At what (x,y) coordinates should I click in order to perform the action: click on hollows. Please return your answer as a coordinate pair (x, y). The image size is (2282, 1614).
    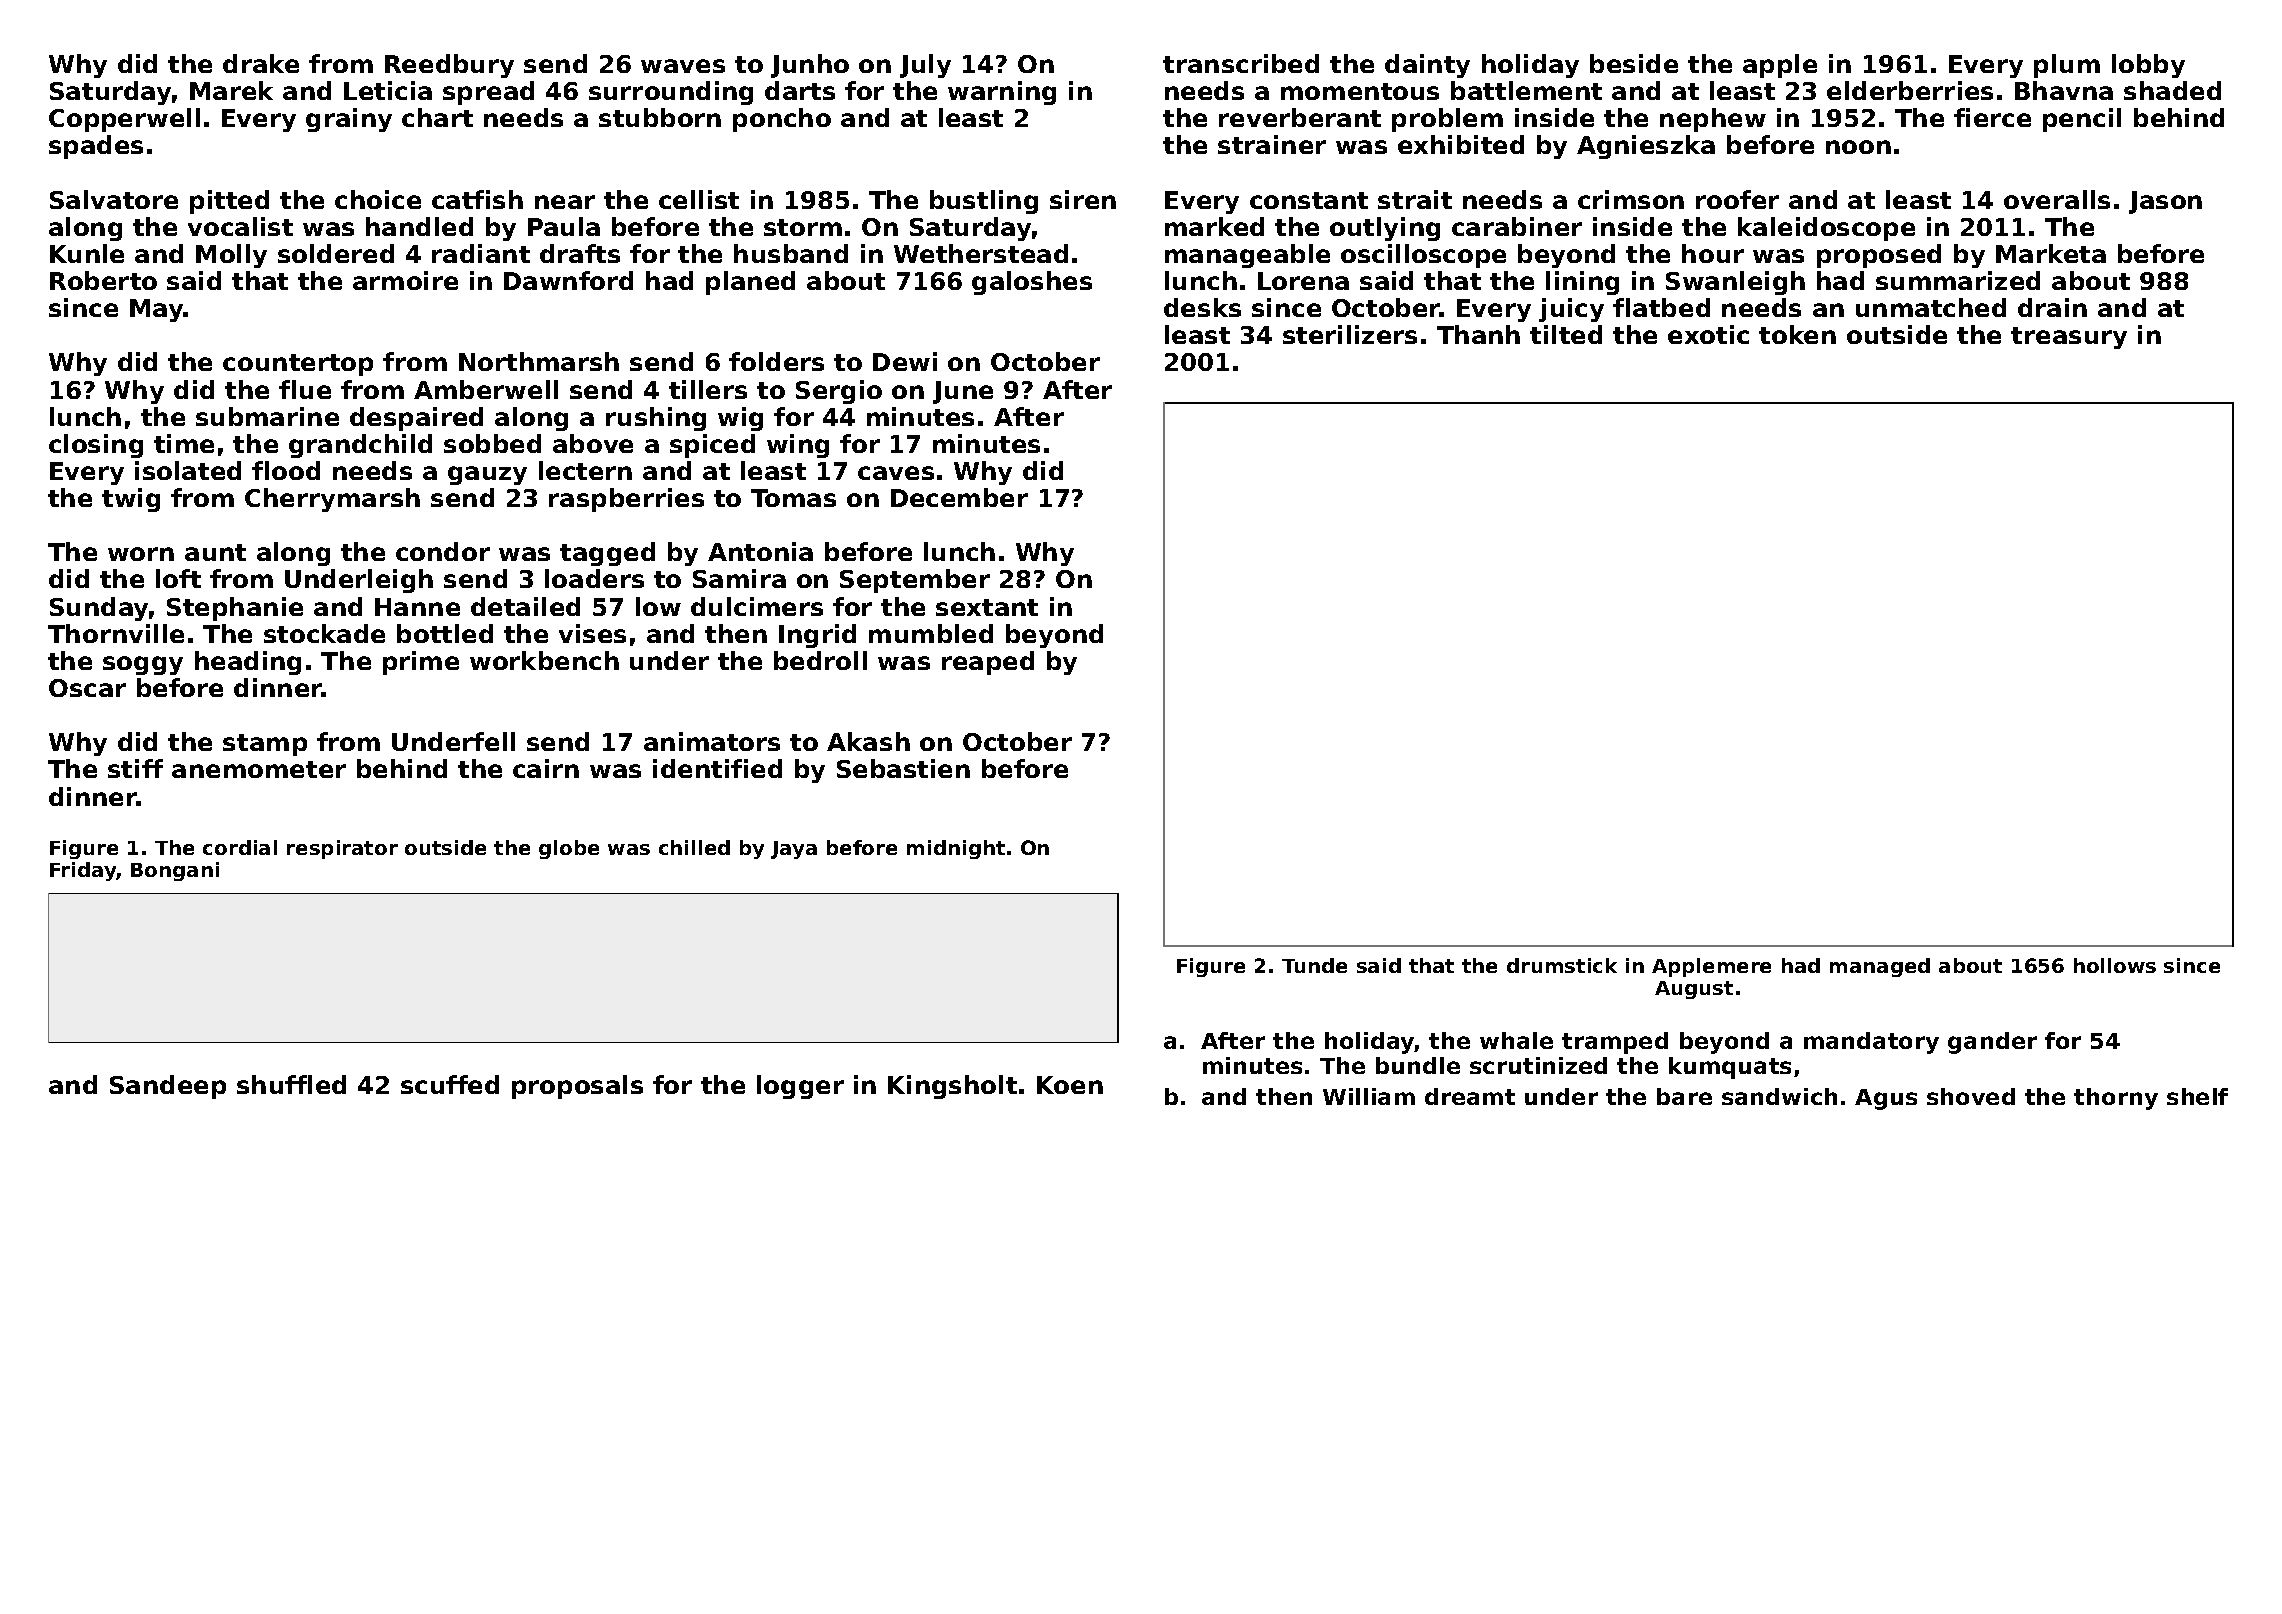
    Looking at the image, I should click on (2115, 965).
